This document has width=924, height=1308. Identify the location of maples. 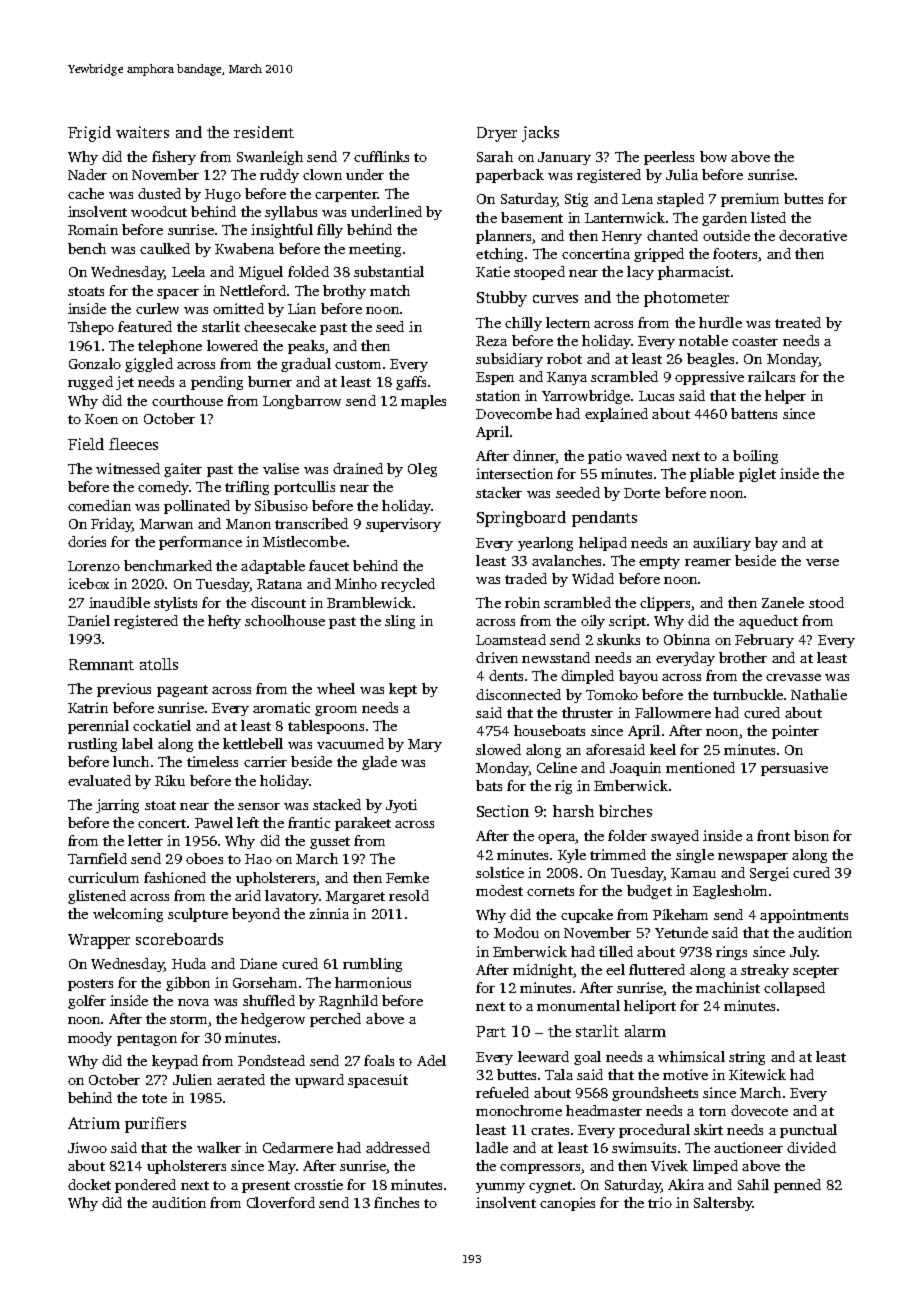
(423, 402).
